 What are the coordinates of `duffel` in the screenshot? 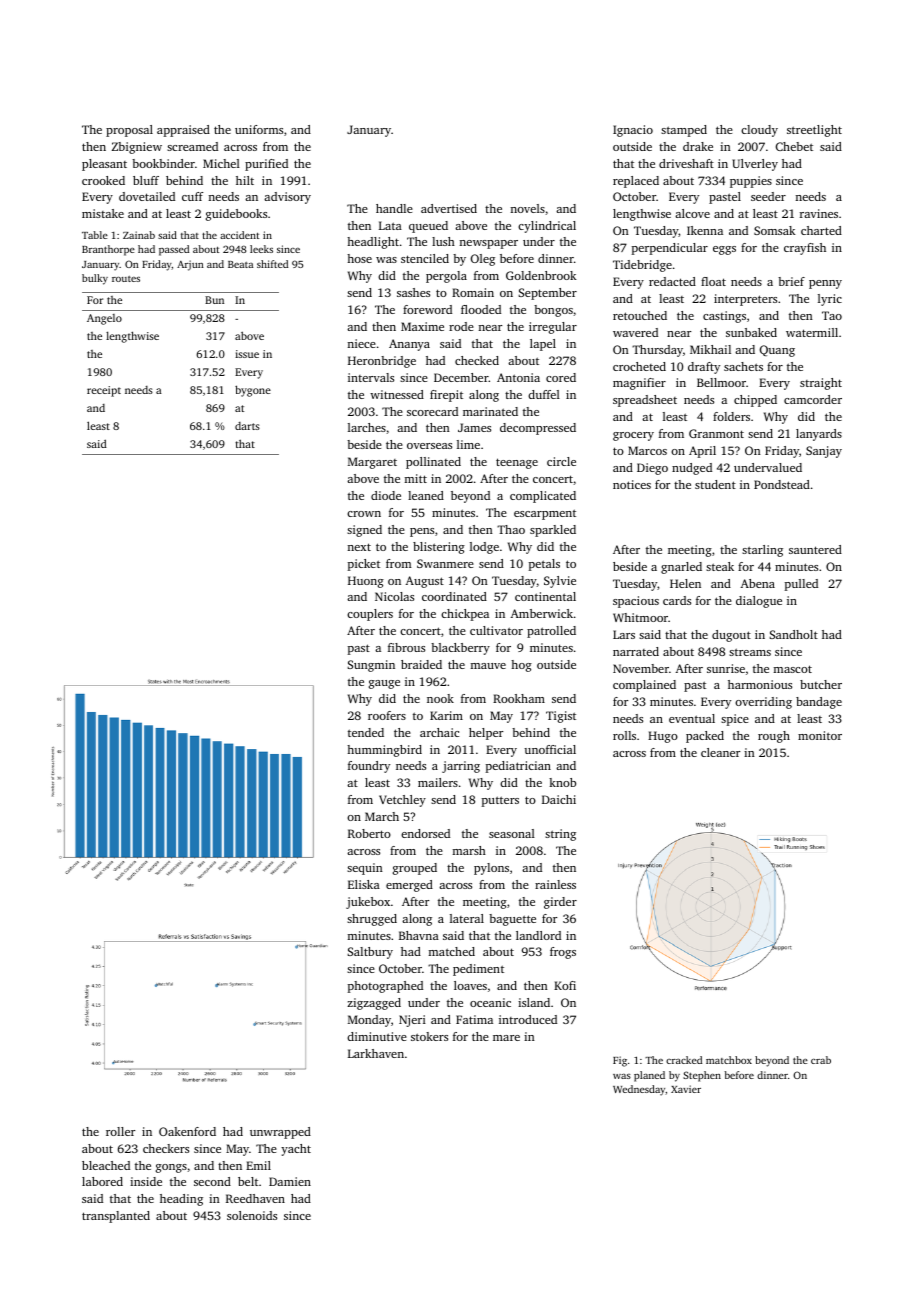 It's located at (544, 394).
